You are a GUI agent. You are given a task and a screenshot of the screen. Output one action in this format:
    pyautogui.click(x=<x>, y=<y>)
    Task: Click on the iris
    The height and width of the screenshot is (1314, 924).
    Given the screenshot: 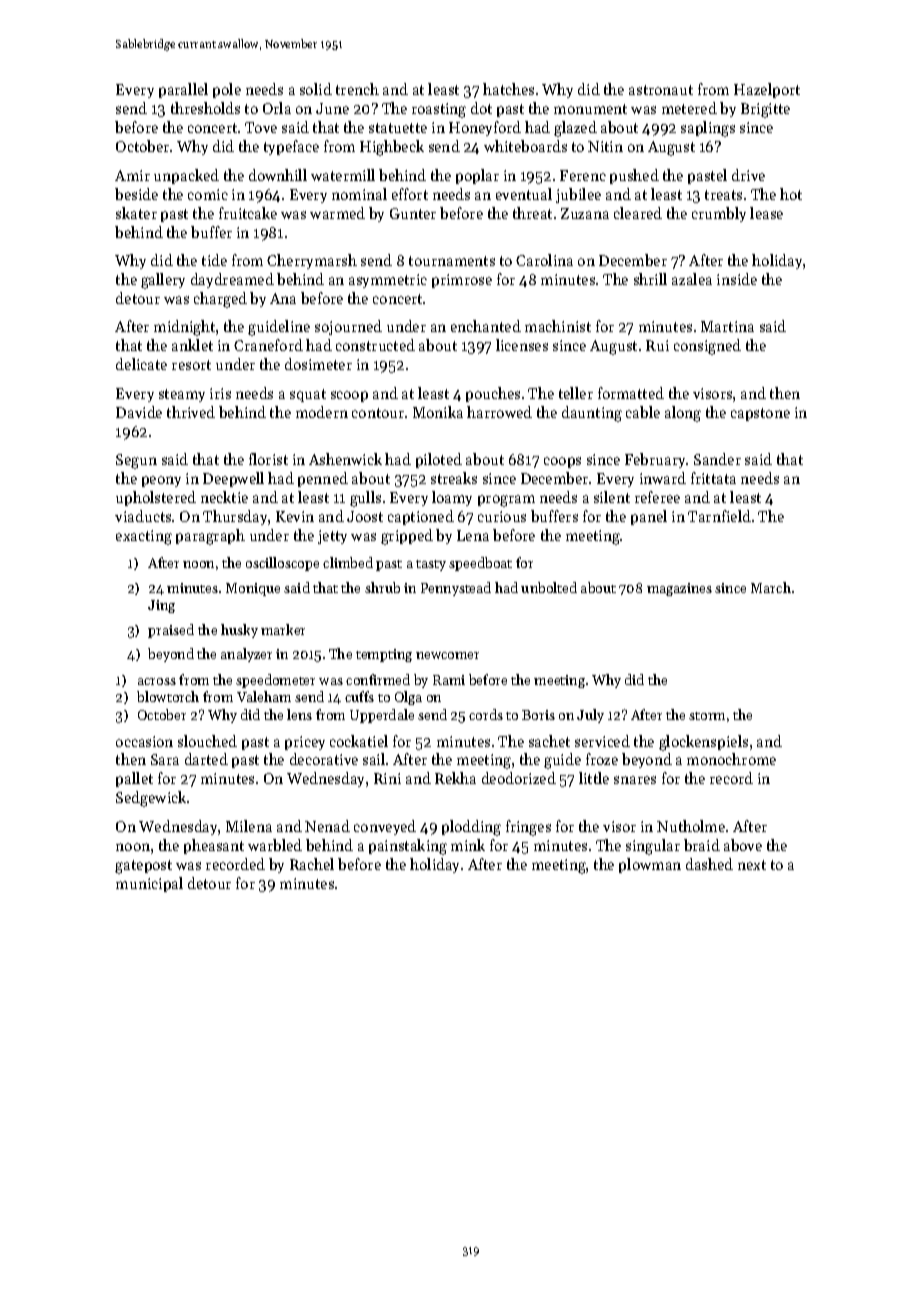 What is the action you would take?
    pyautogui.click(x=220, y=393)
